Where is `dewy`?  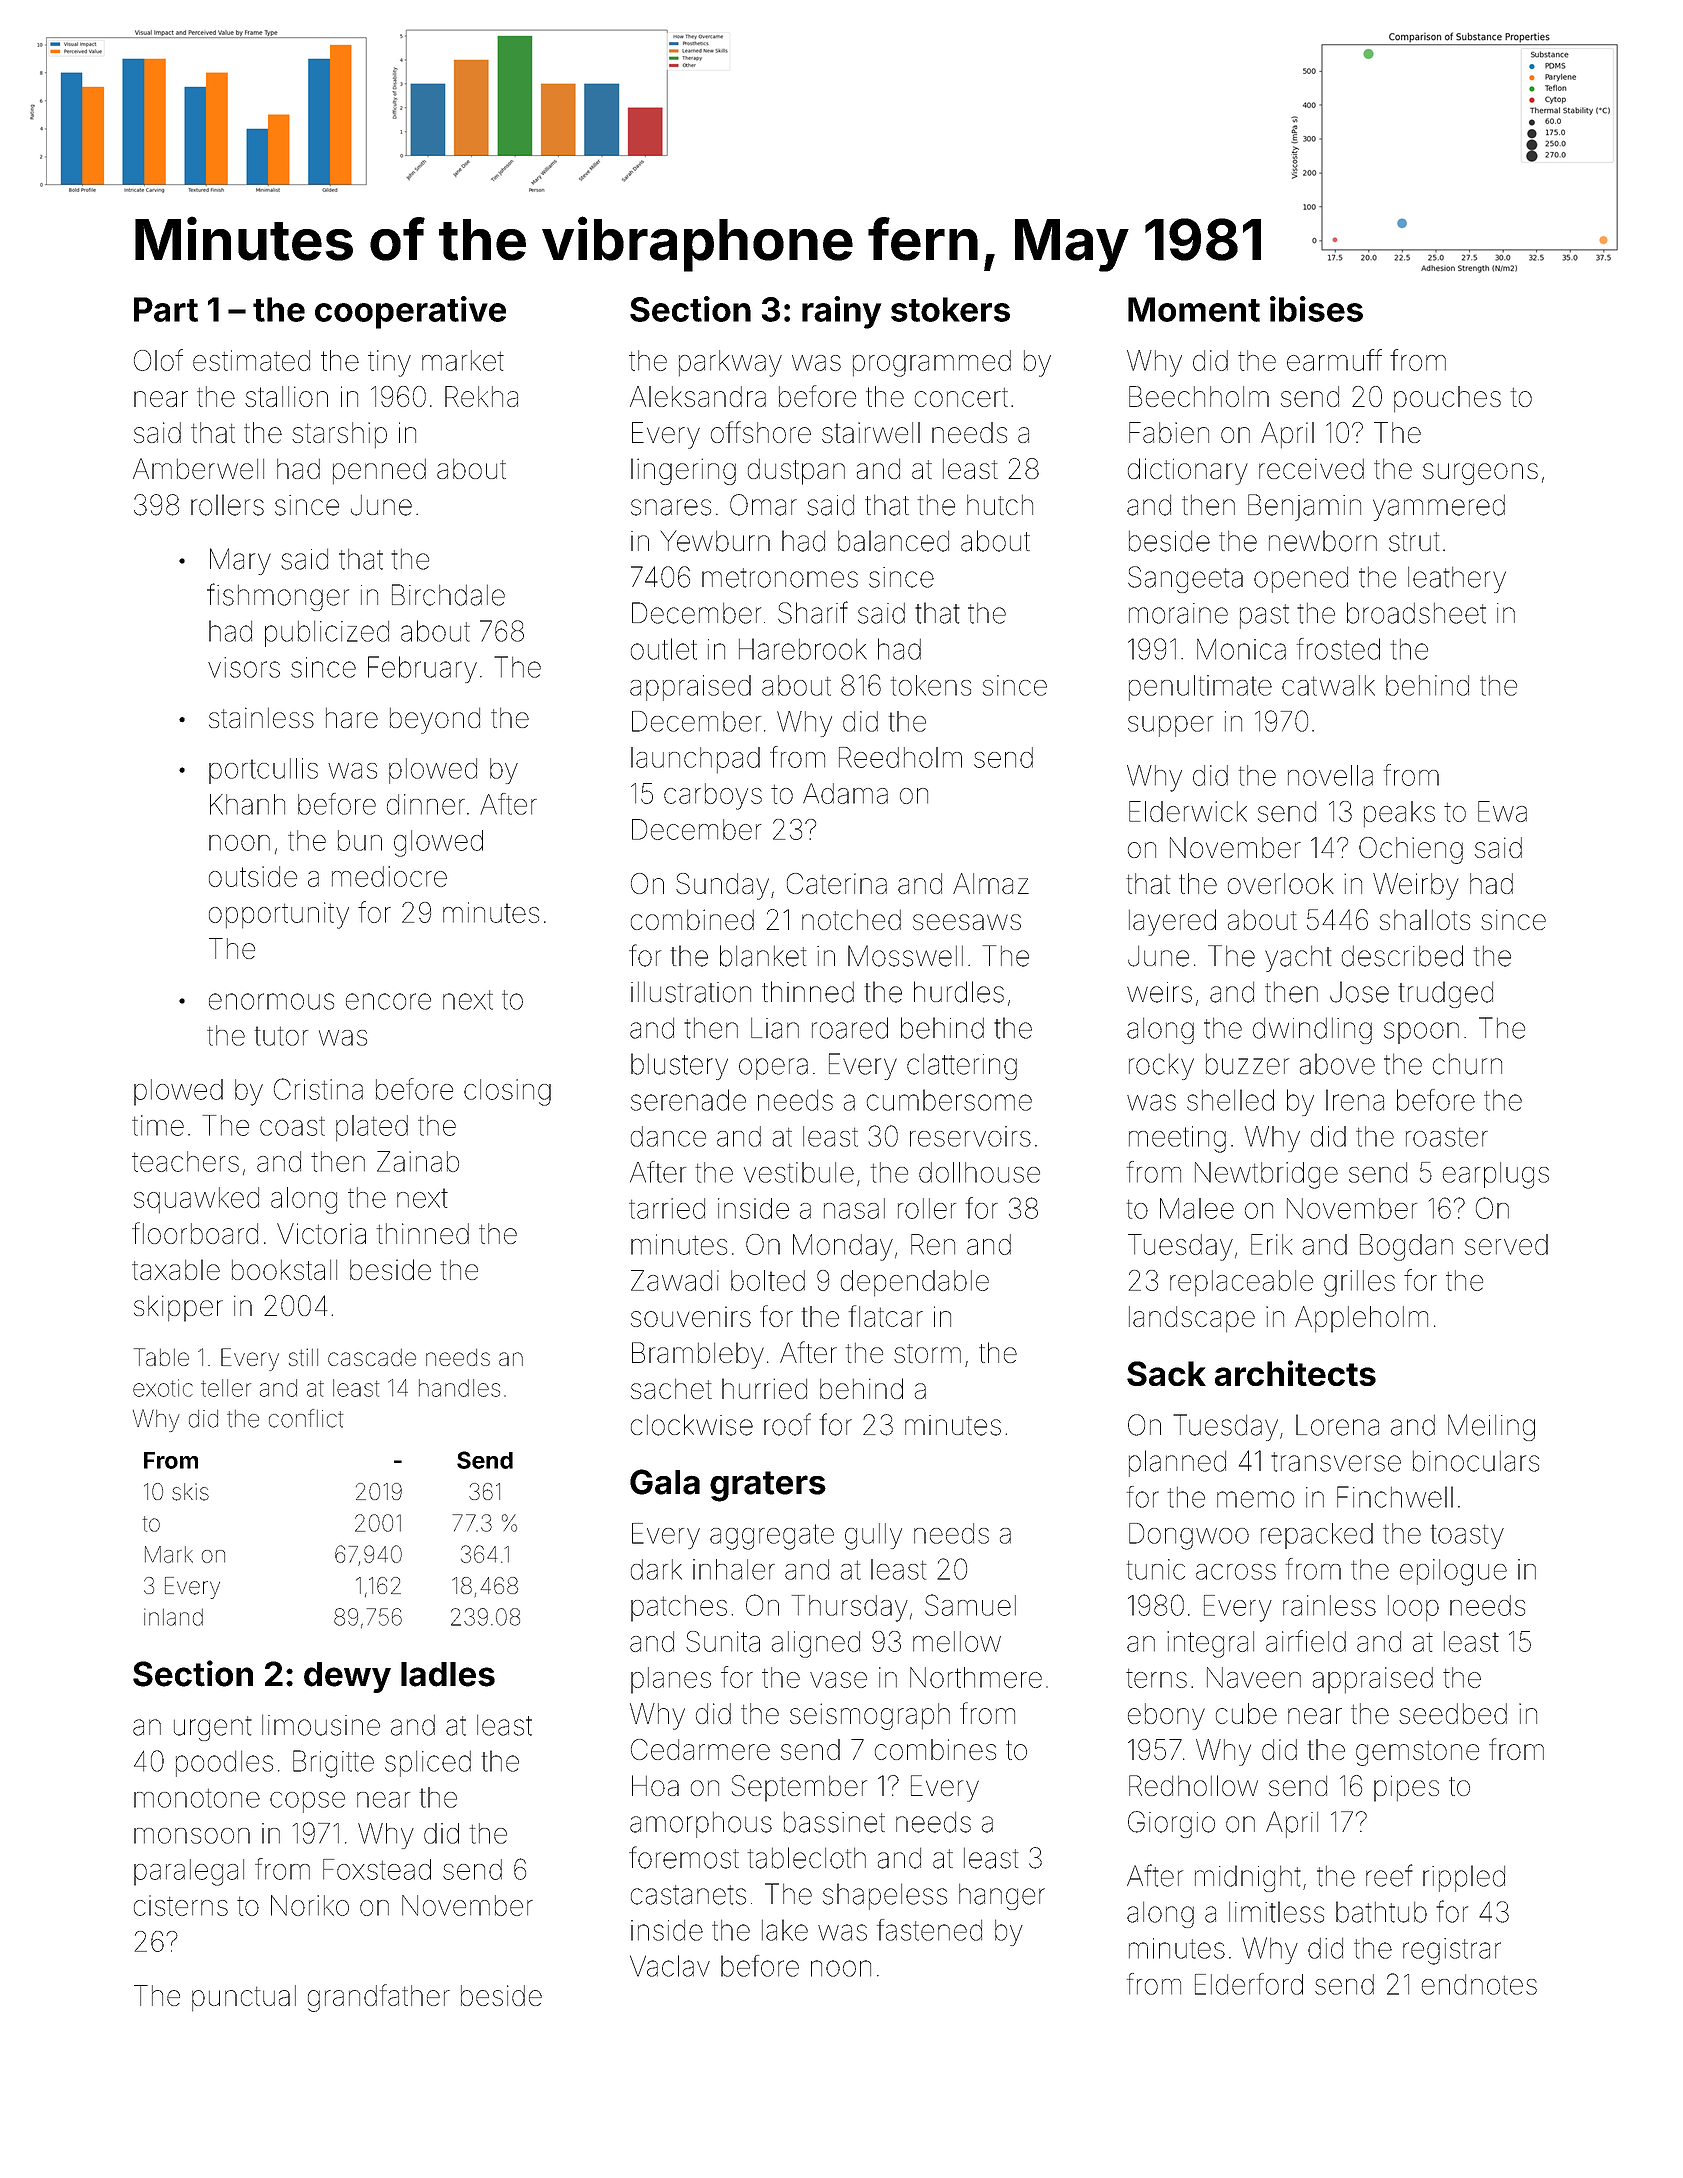
dewy is located at coordinates (347, 1677).
